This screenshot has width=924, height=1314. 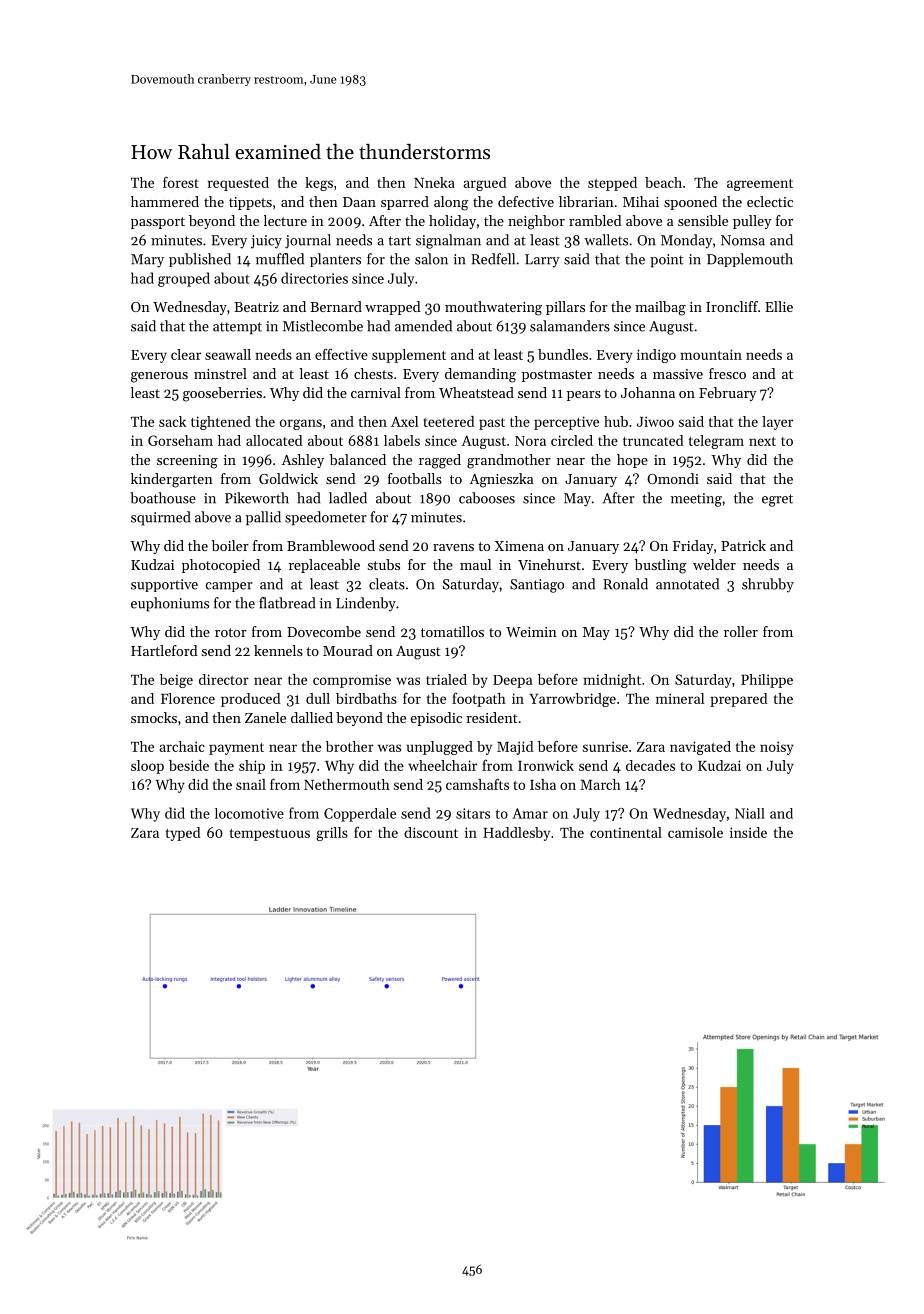 What do you see at coordinates (485, 184) in the screenshot?
I see `argued` at bounding box center [485, 184].
